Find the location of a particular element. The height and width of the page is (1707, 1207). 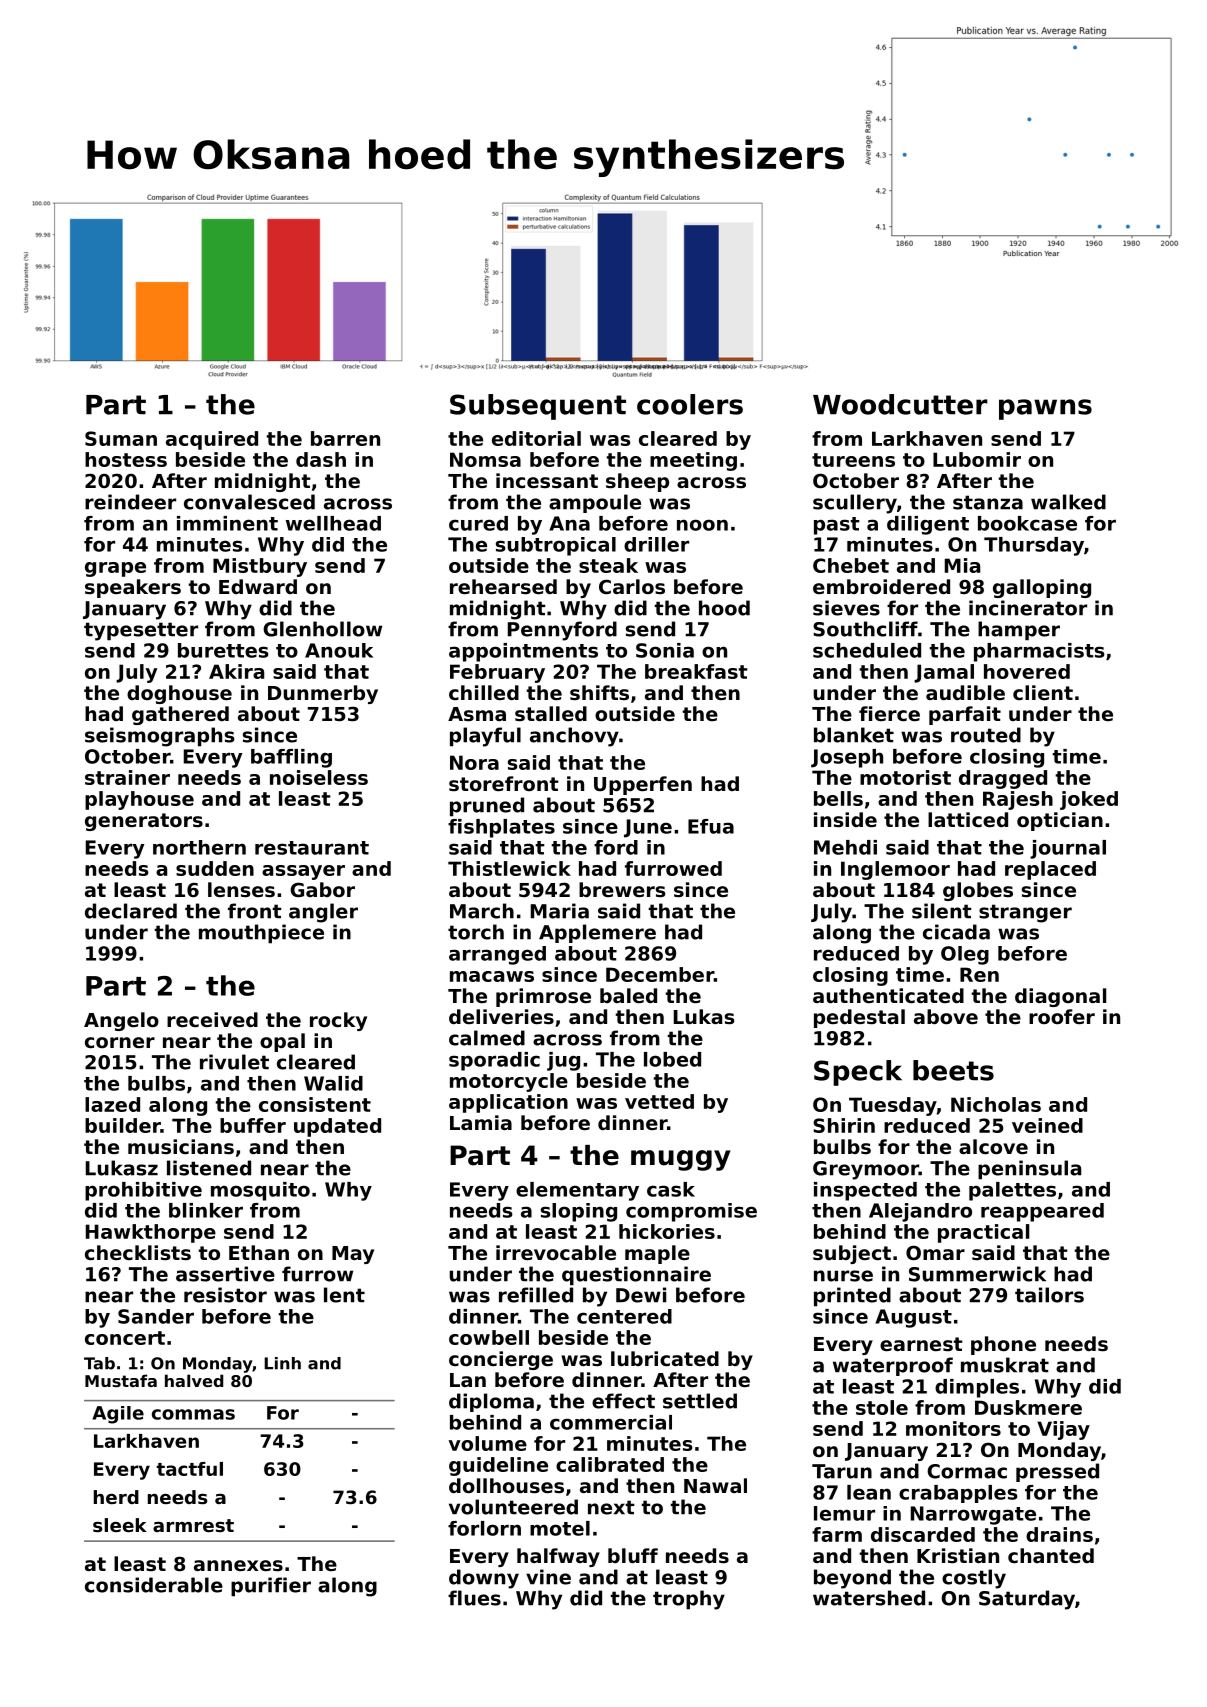

trophy is located at coordinates (689, 1600).
